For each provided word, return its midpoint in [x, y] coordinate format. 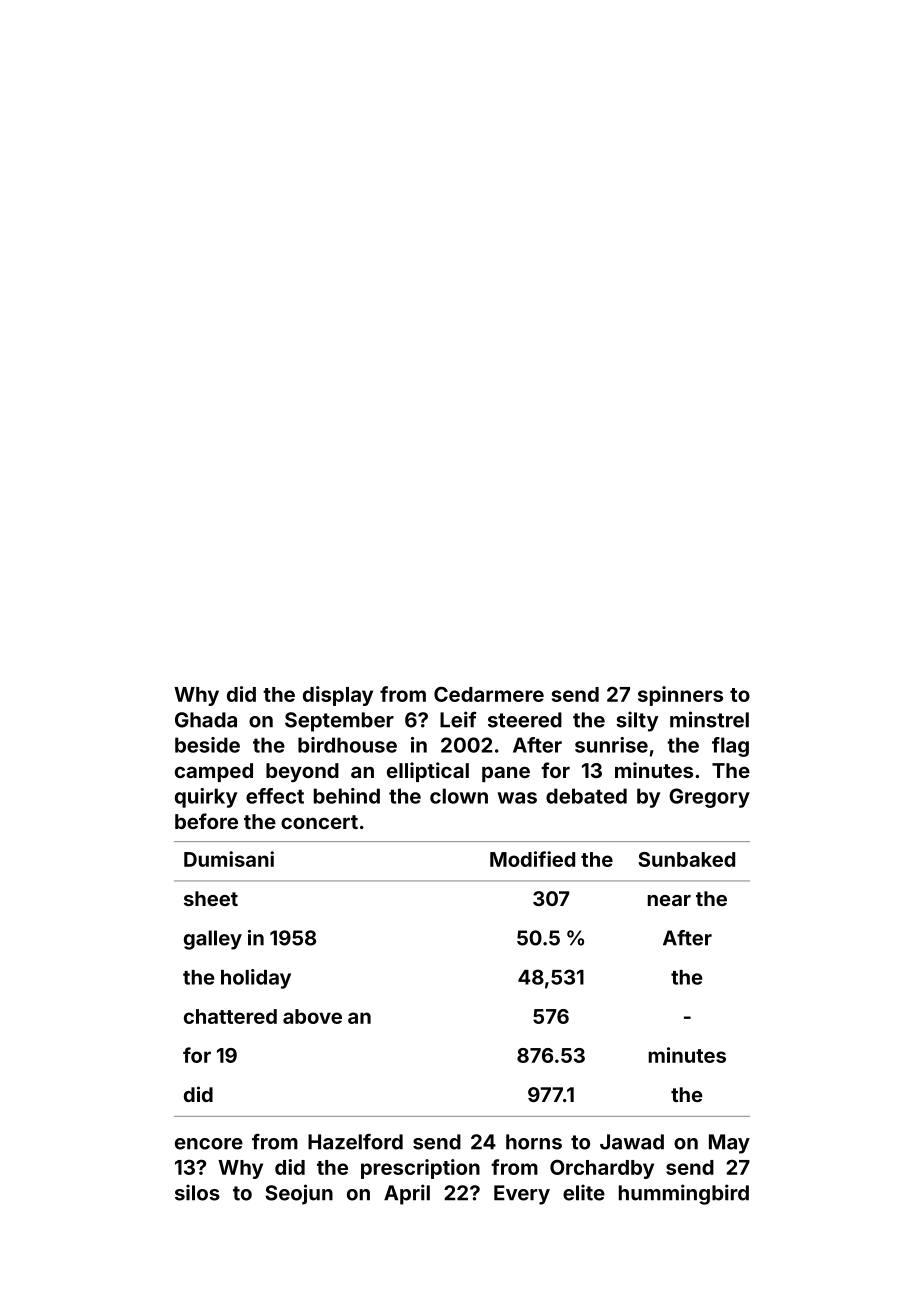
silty [637, 721]
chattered [230, 1016]
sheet [211, 898]
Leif [458, 719]
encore [209, 1144]
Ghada [206, 720]
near [669, 900]
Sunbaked [686, 859]
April [407, 1194]
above [312, 1016]
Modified [532, 859]
